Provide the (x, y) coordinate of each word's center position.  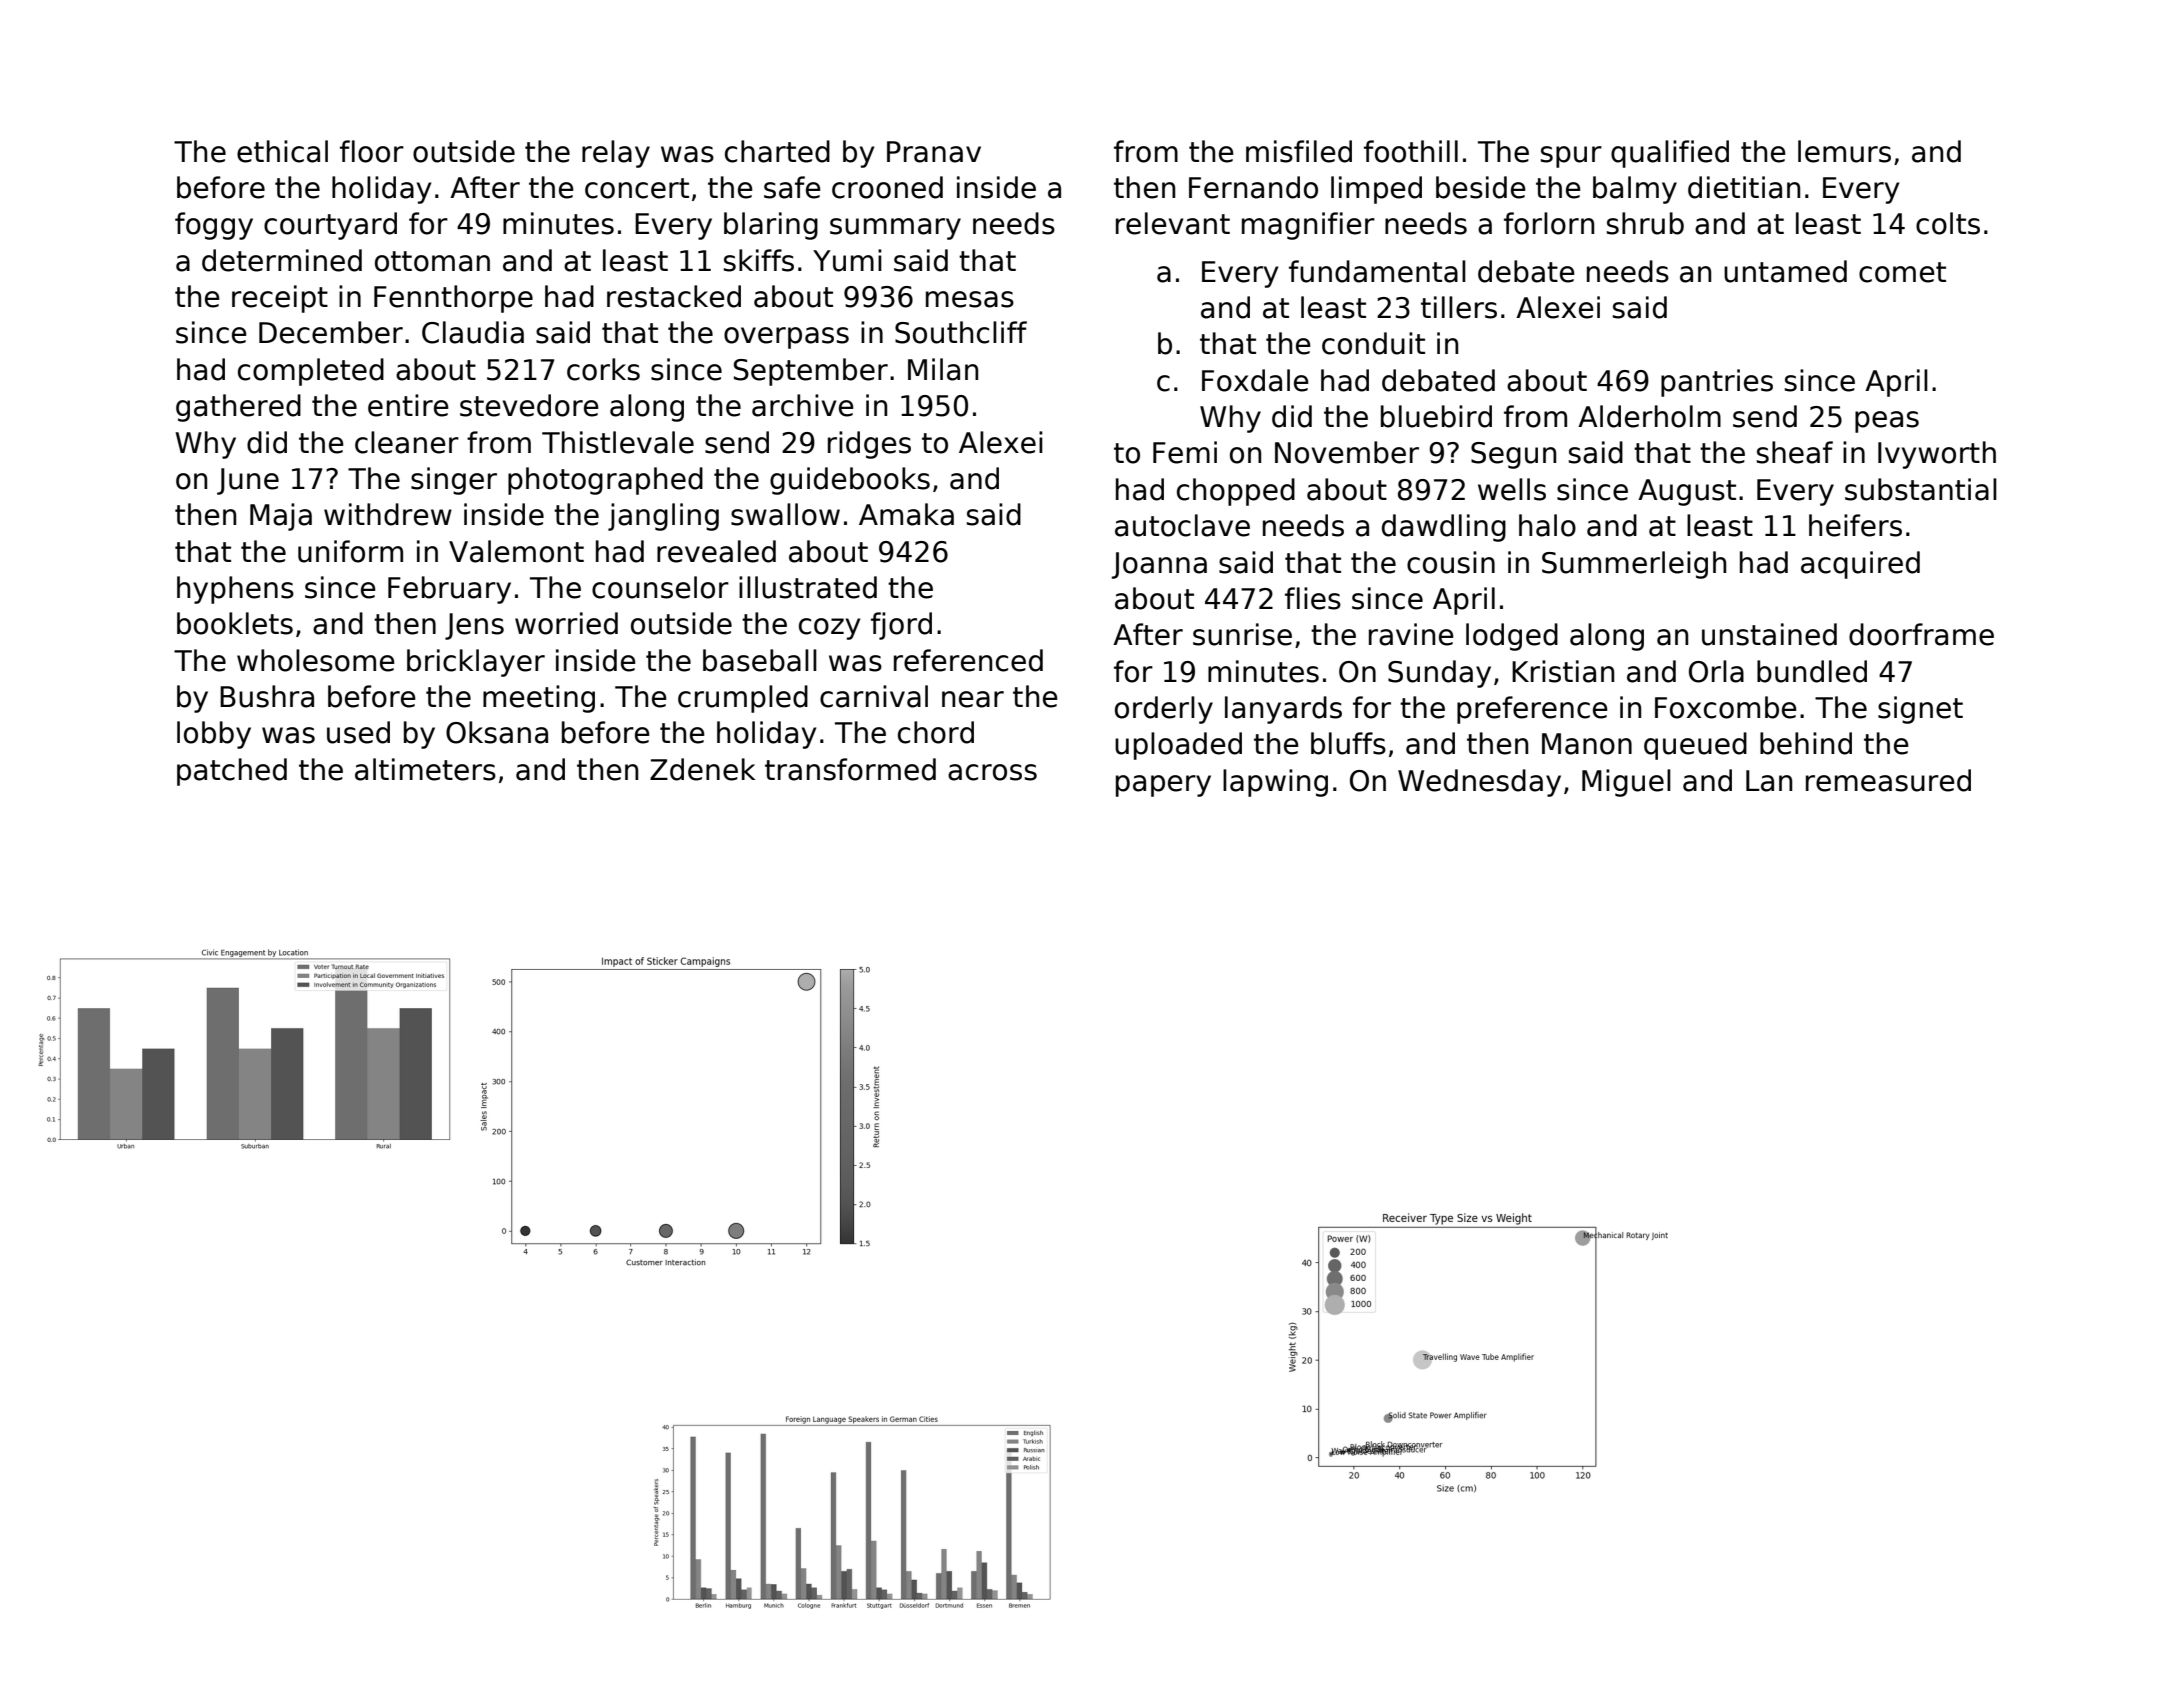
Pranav (934, 152)
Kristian (1563, 671)
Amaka (906, 514)
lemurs (1844, 151)
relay (616, 154)
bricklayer (476, 663)
